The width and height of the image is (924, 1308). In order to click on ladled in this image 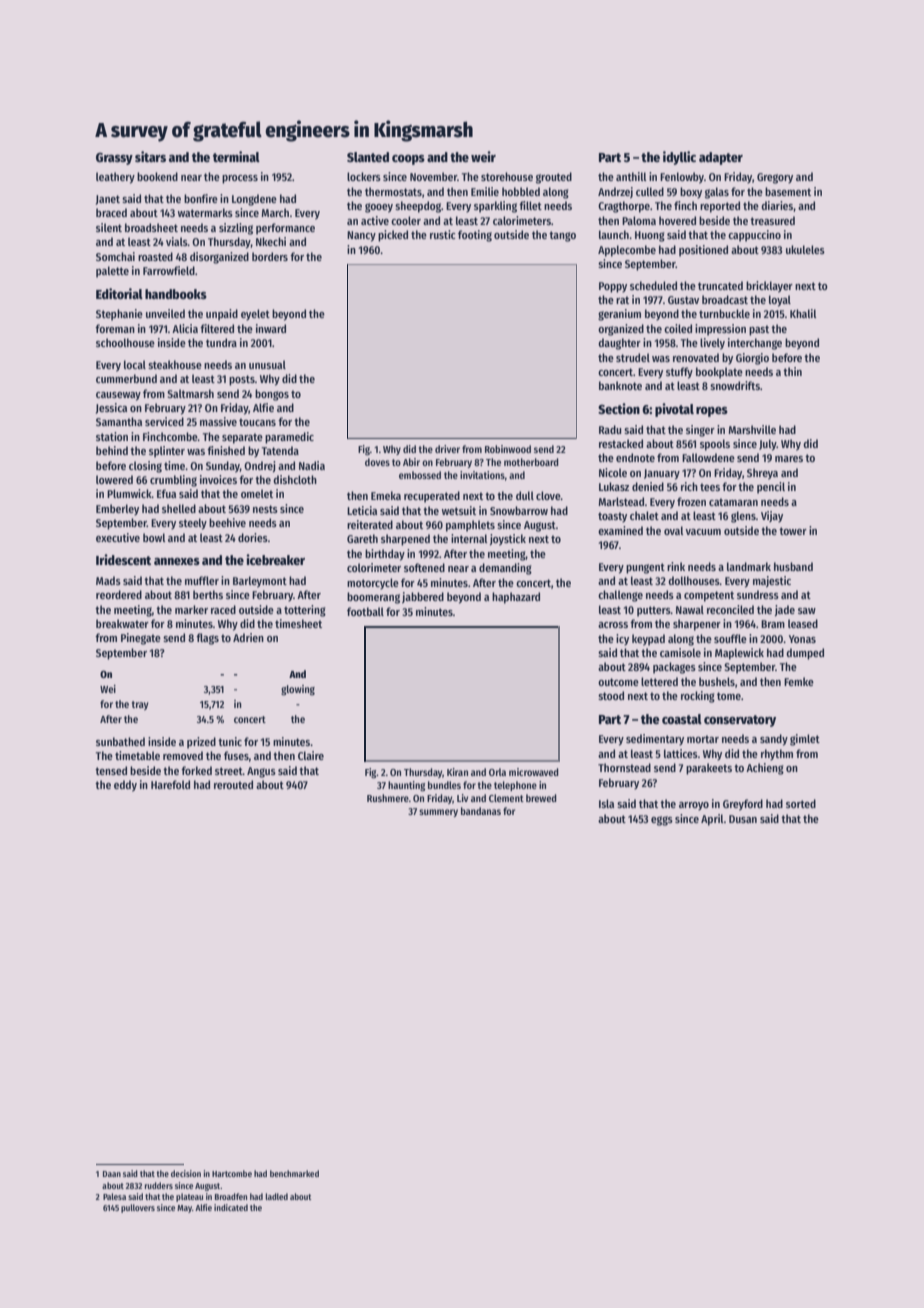, I will do `click(277, 1196)`.
